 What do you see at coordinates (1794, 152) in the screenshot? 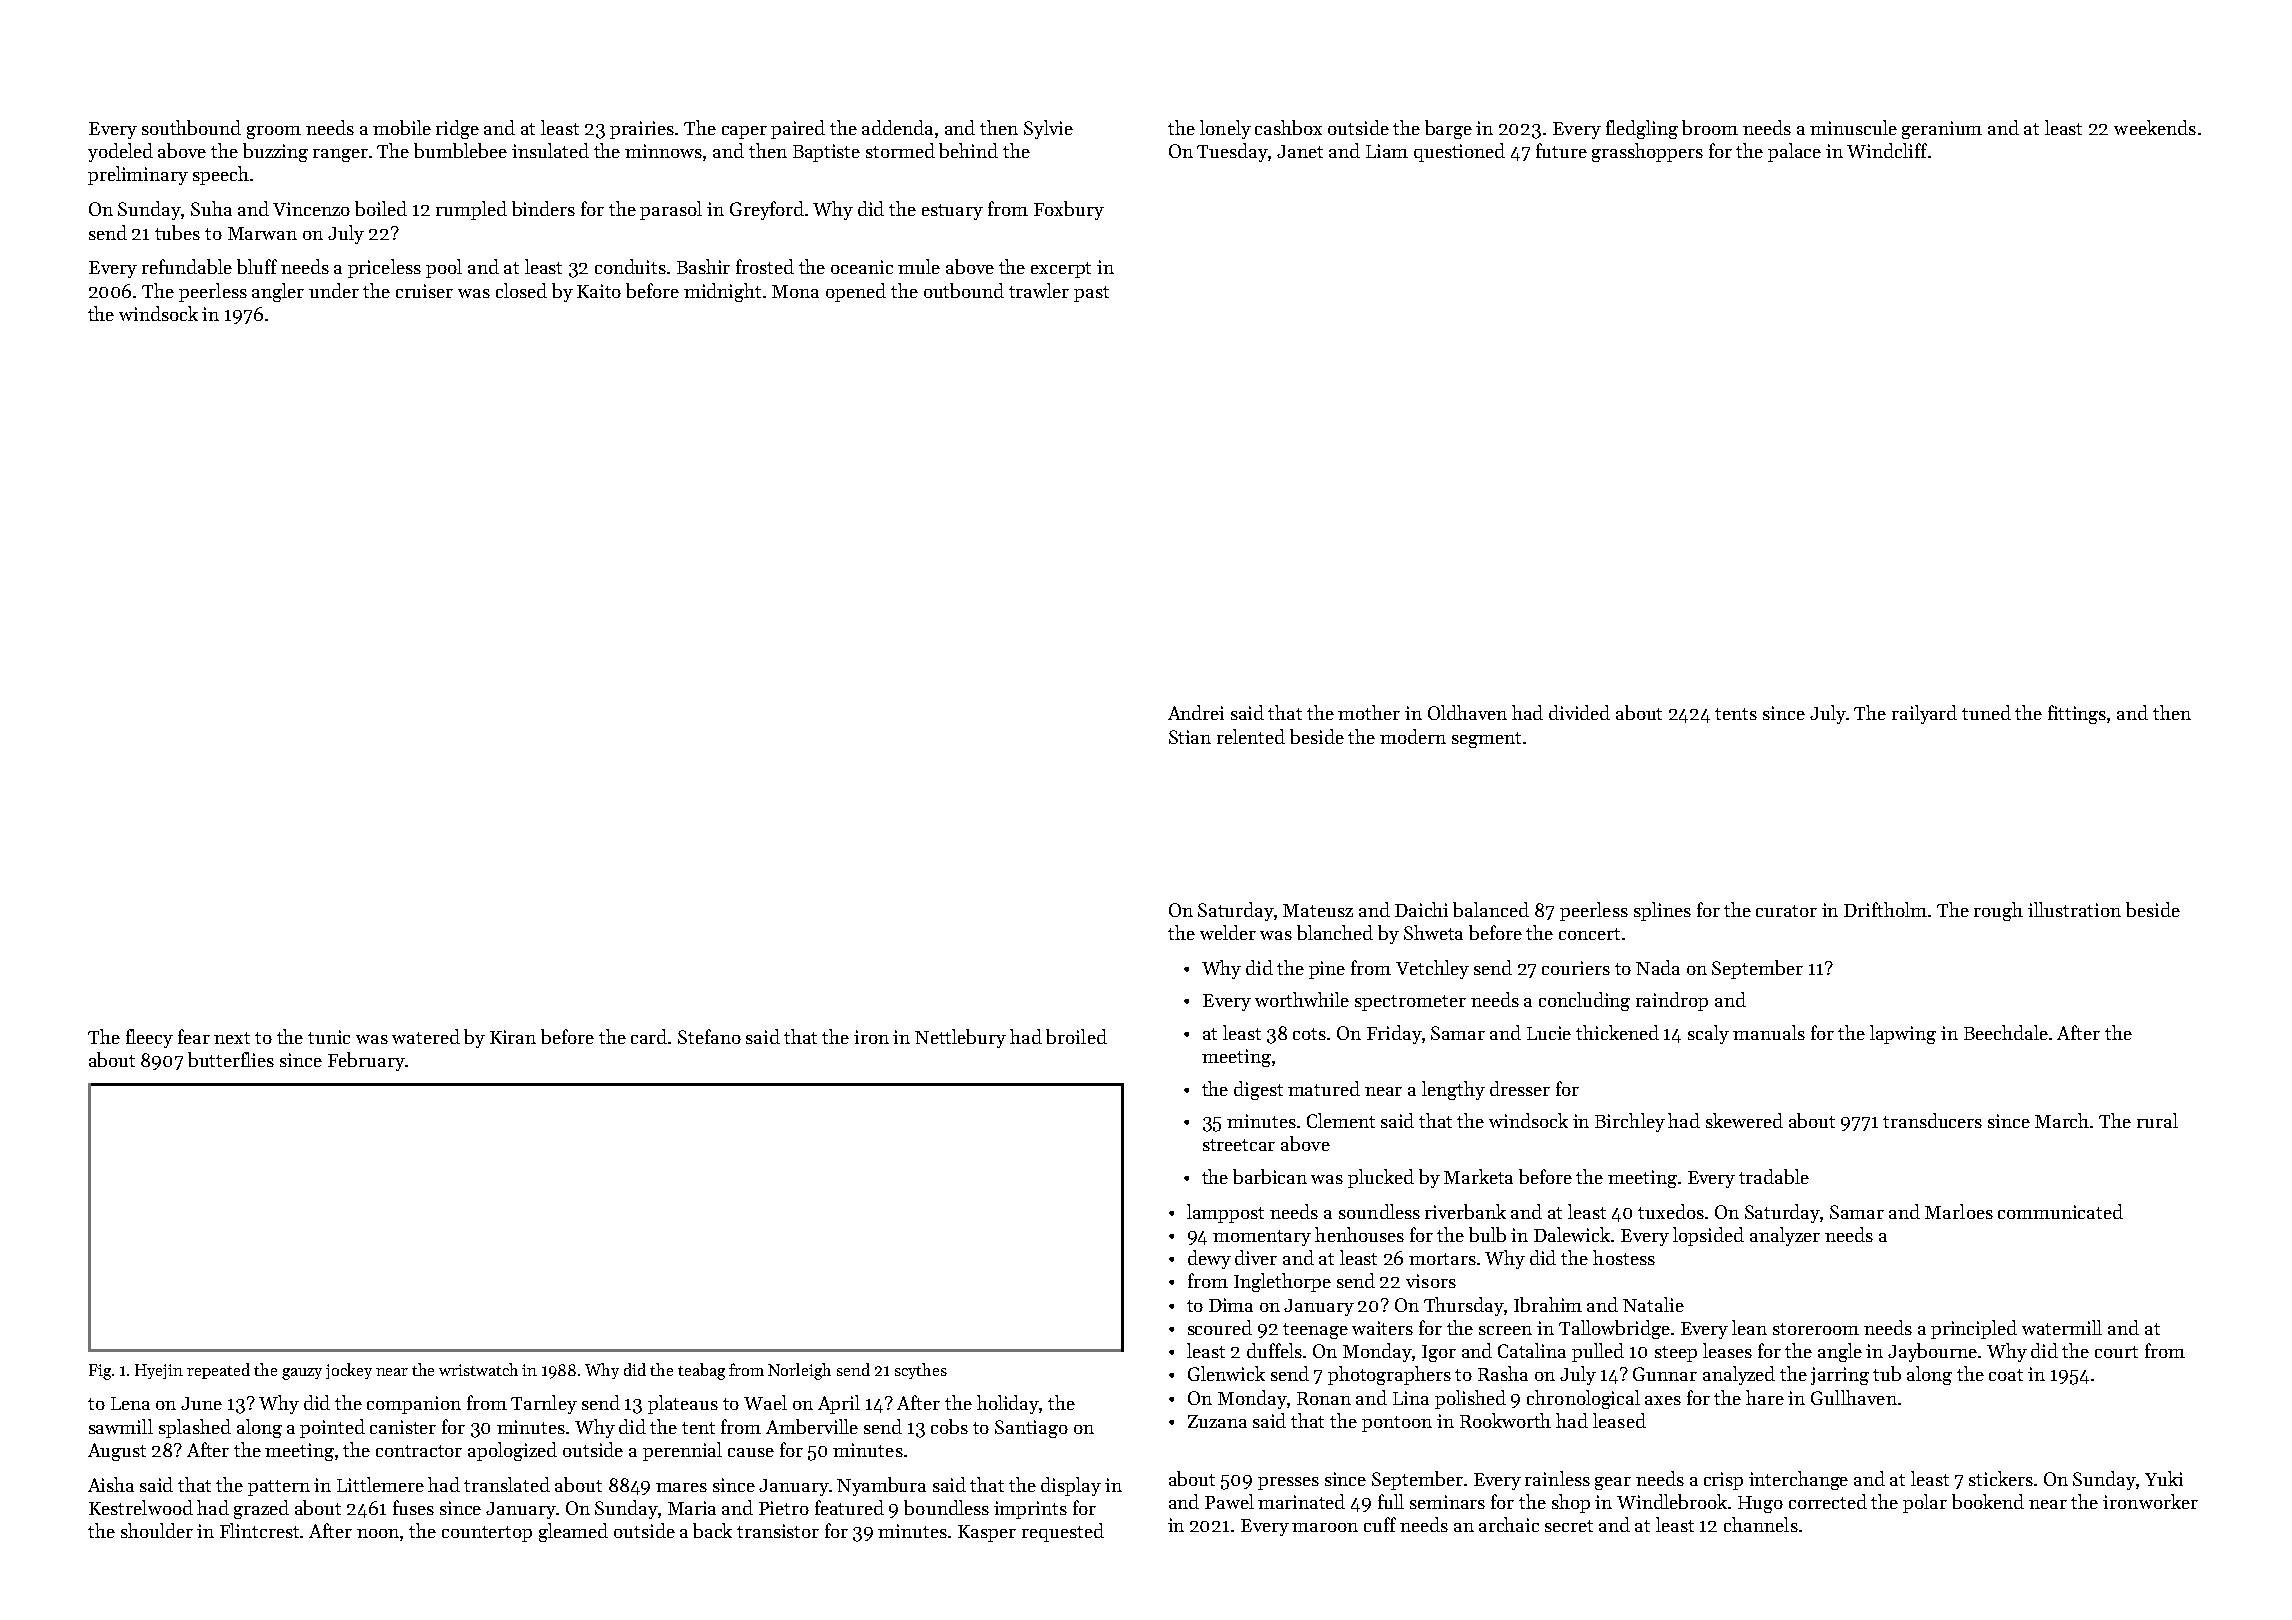
I see `palace` at bounding box center [1794, 152].
